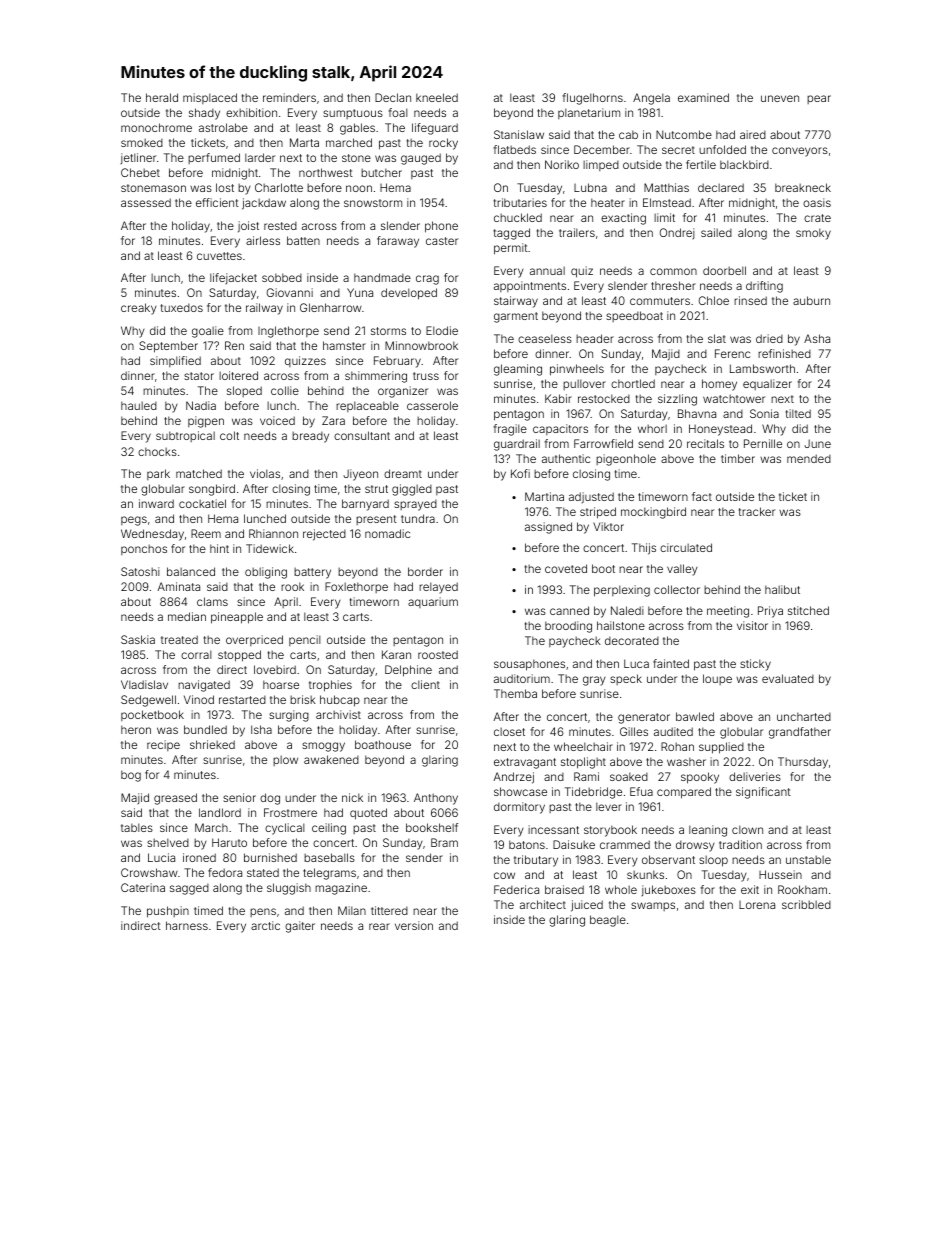 The height and width of the screenshot is (1233, 952). I want to click on nick, so click(352, 797).
